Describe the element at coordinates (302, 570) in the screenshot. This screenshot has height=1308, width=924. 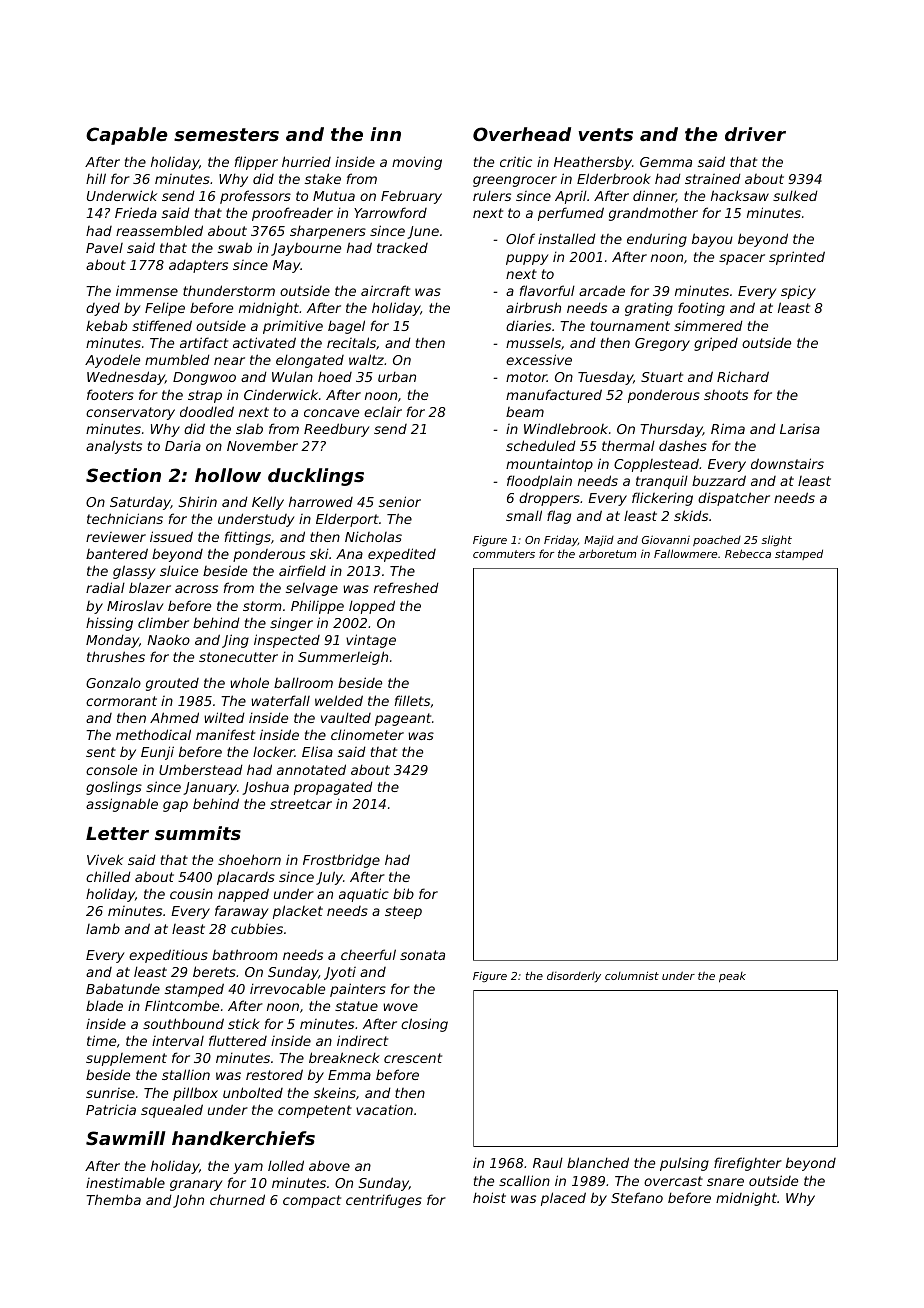
I see `airfield` at that location.
